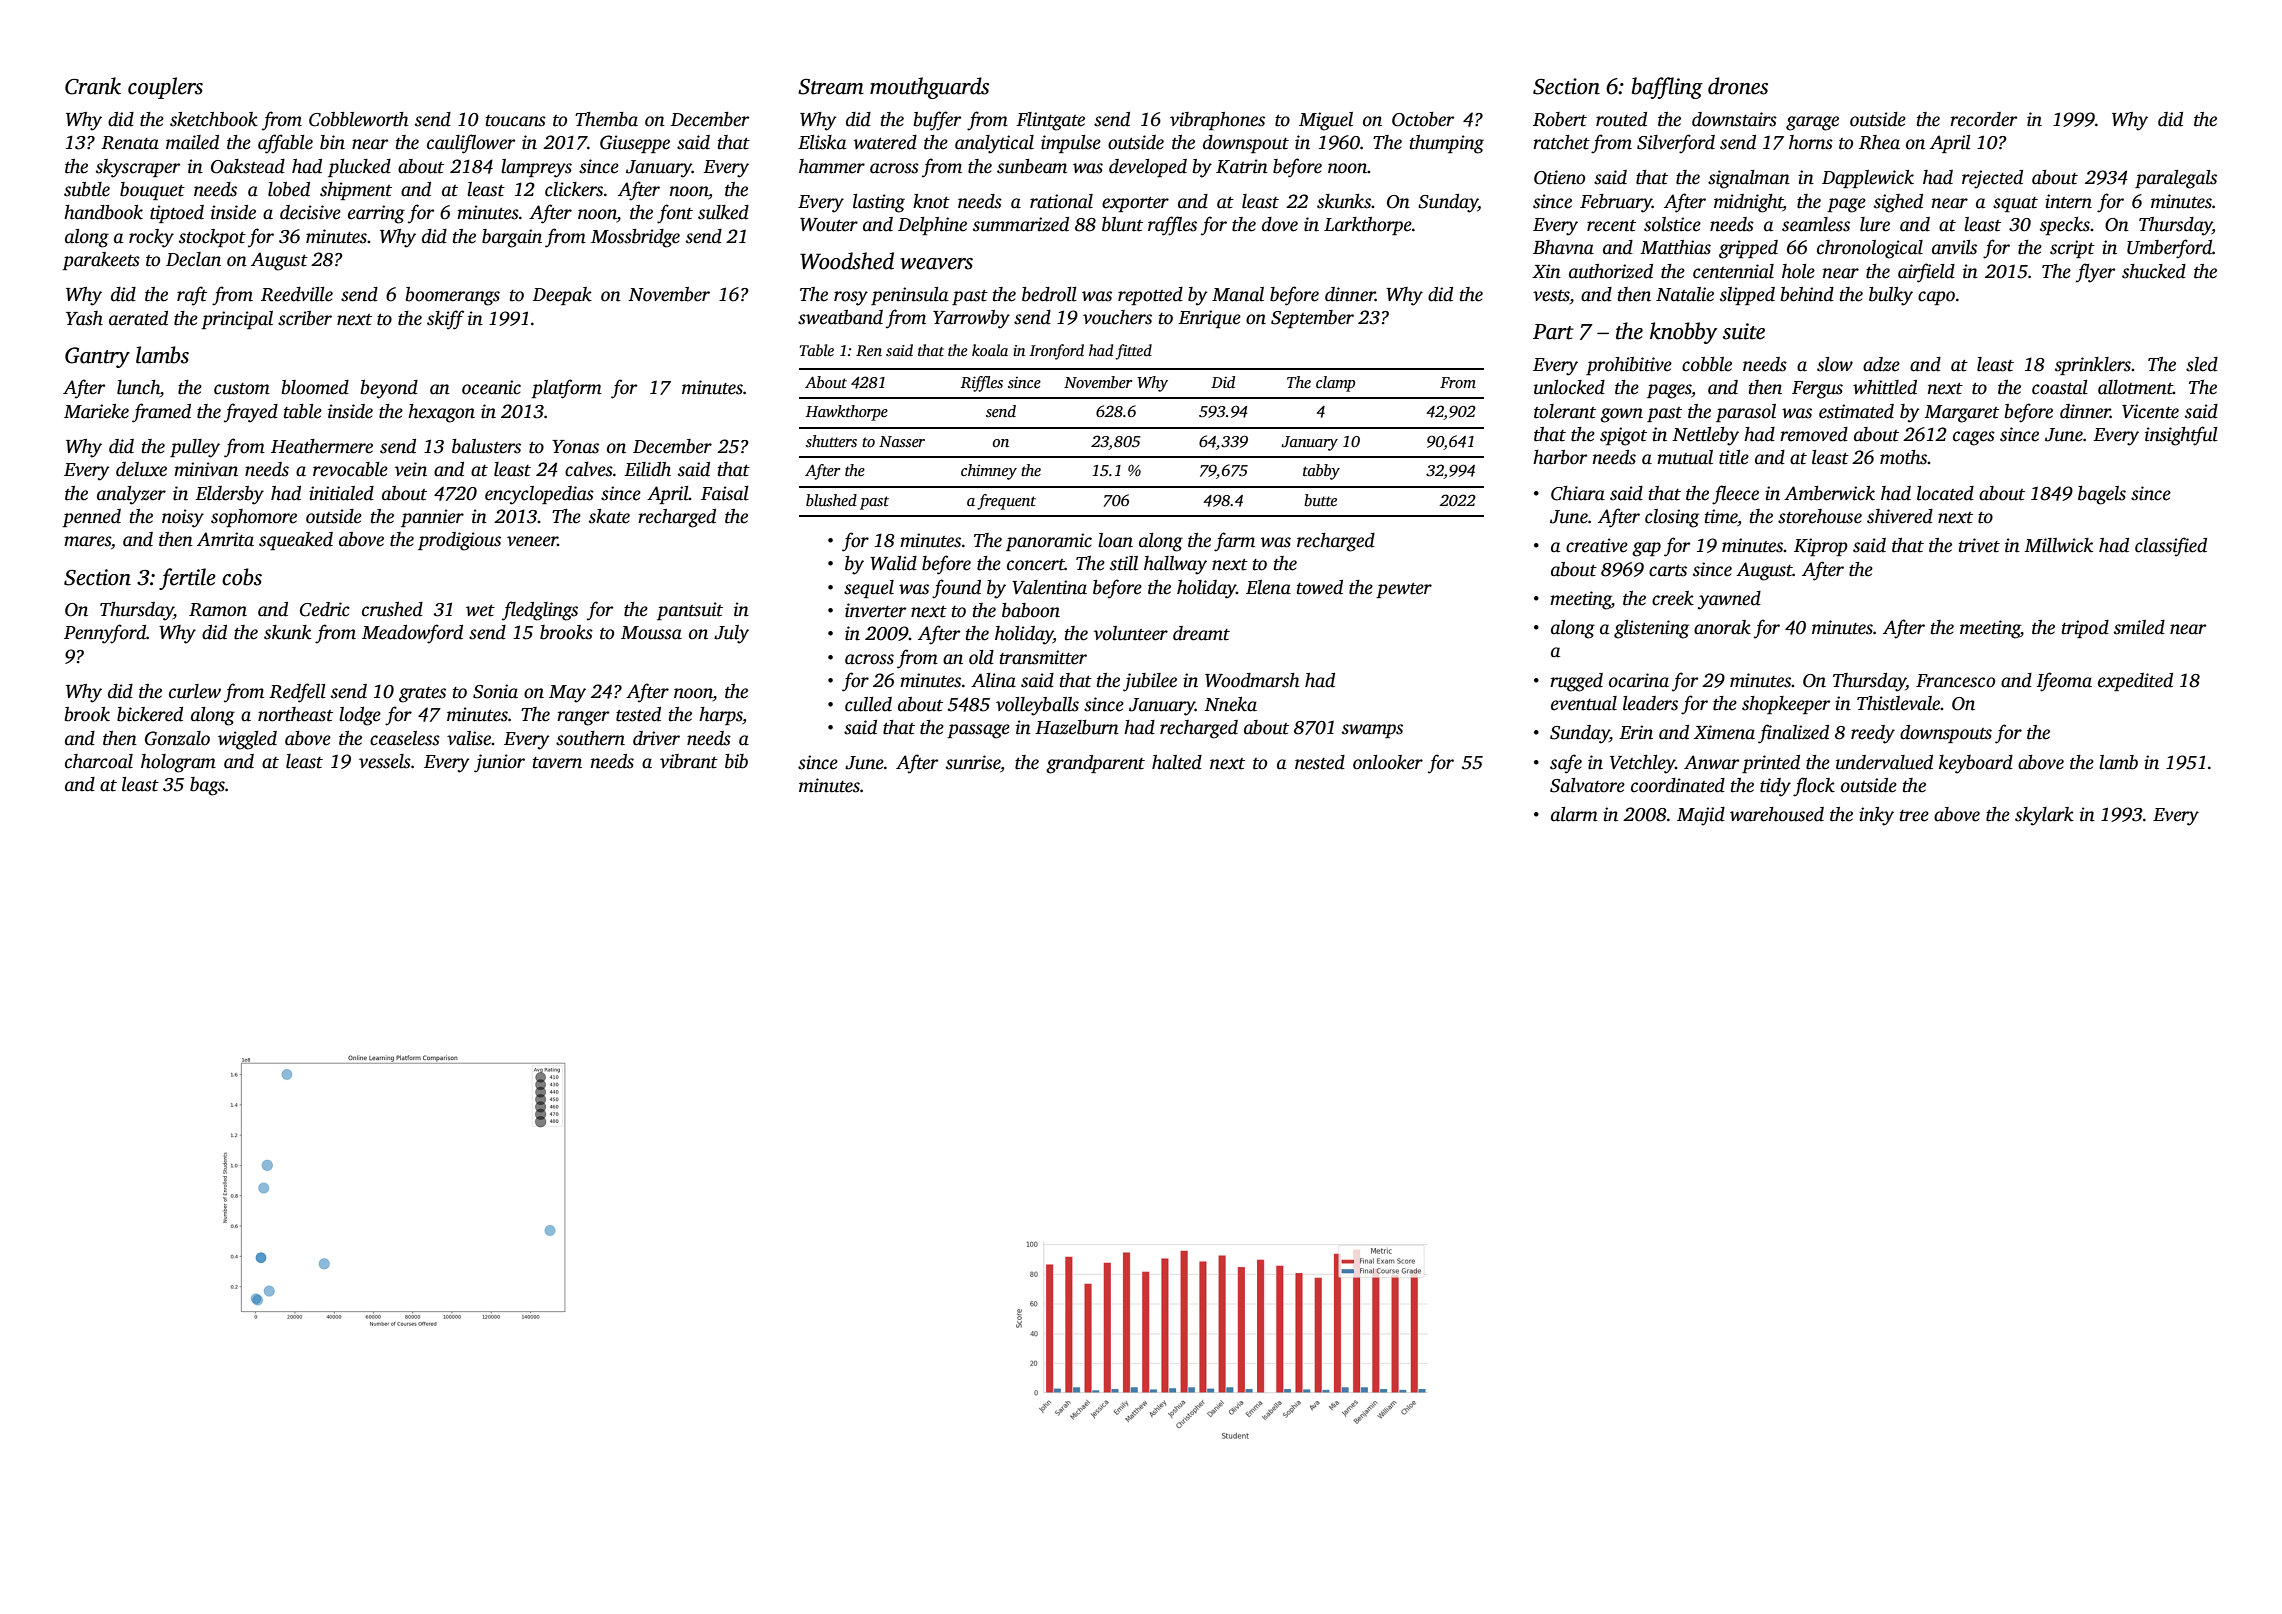 The width and height of the document is (2282, 1614). I want to click on Cedric, so click(325, 609).
